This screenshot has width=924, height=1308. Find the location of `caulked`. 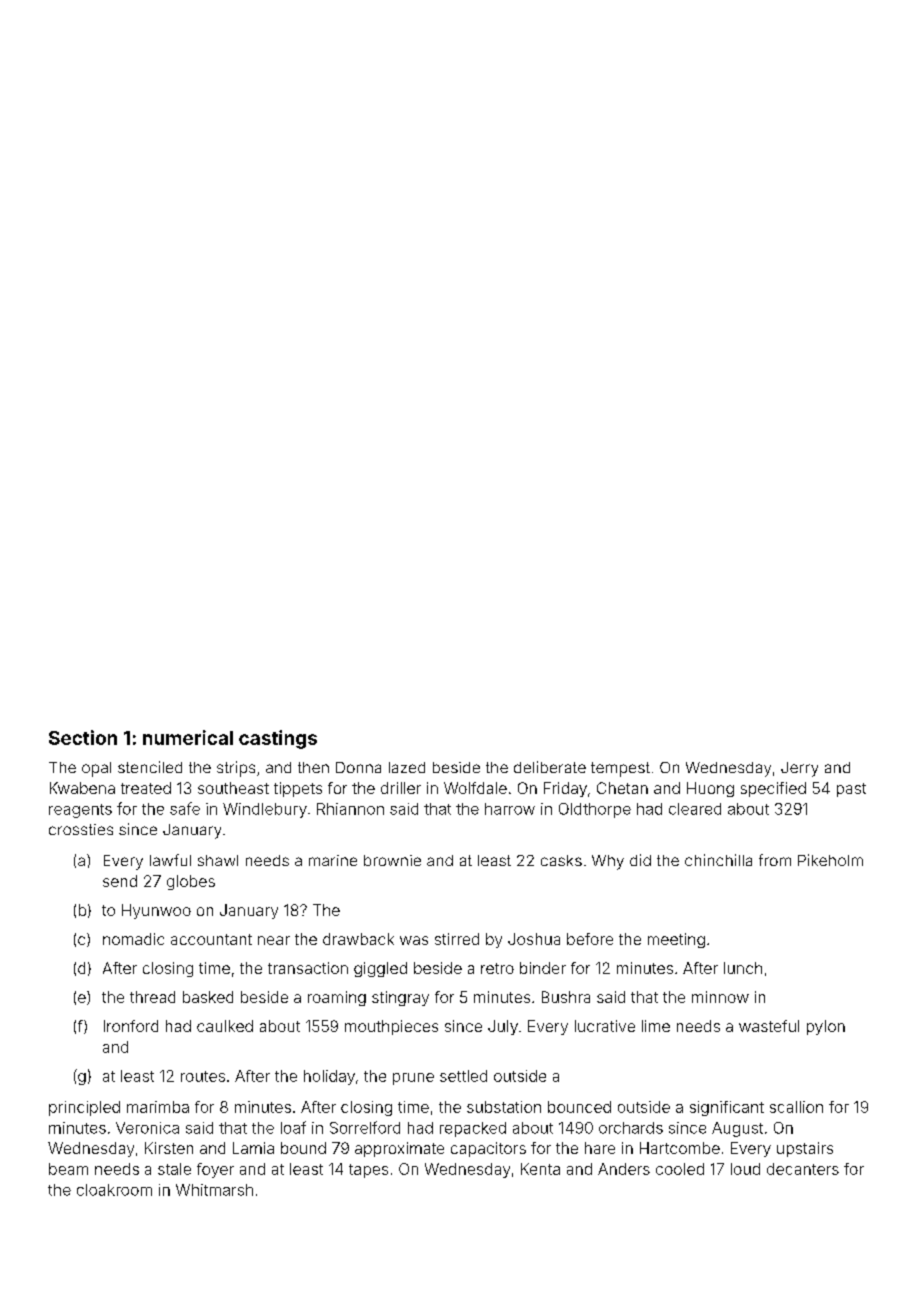

caulked is located at coordinates (225, 1026).
